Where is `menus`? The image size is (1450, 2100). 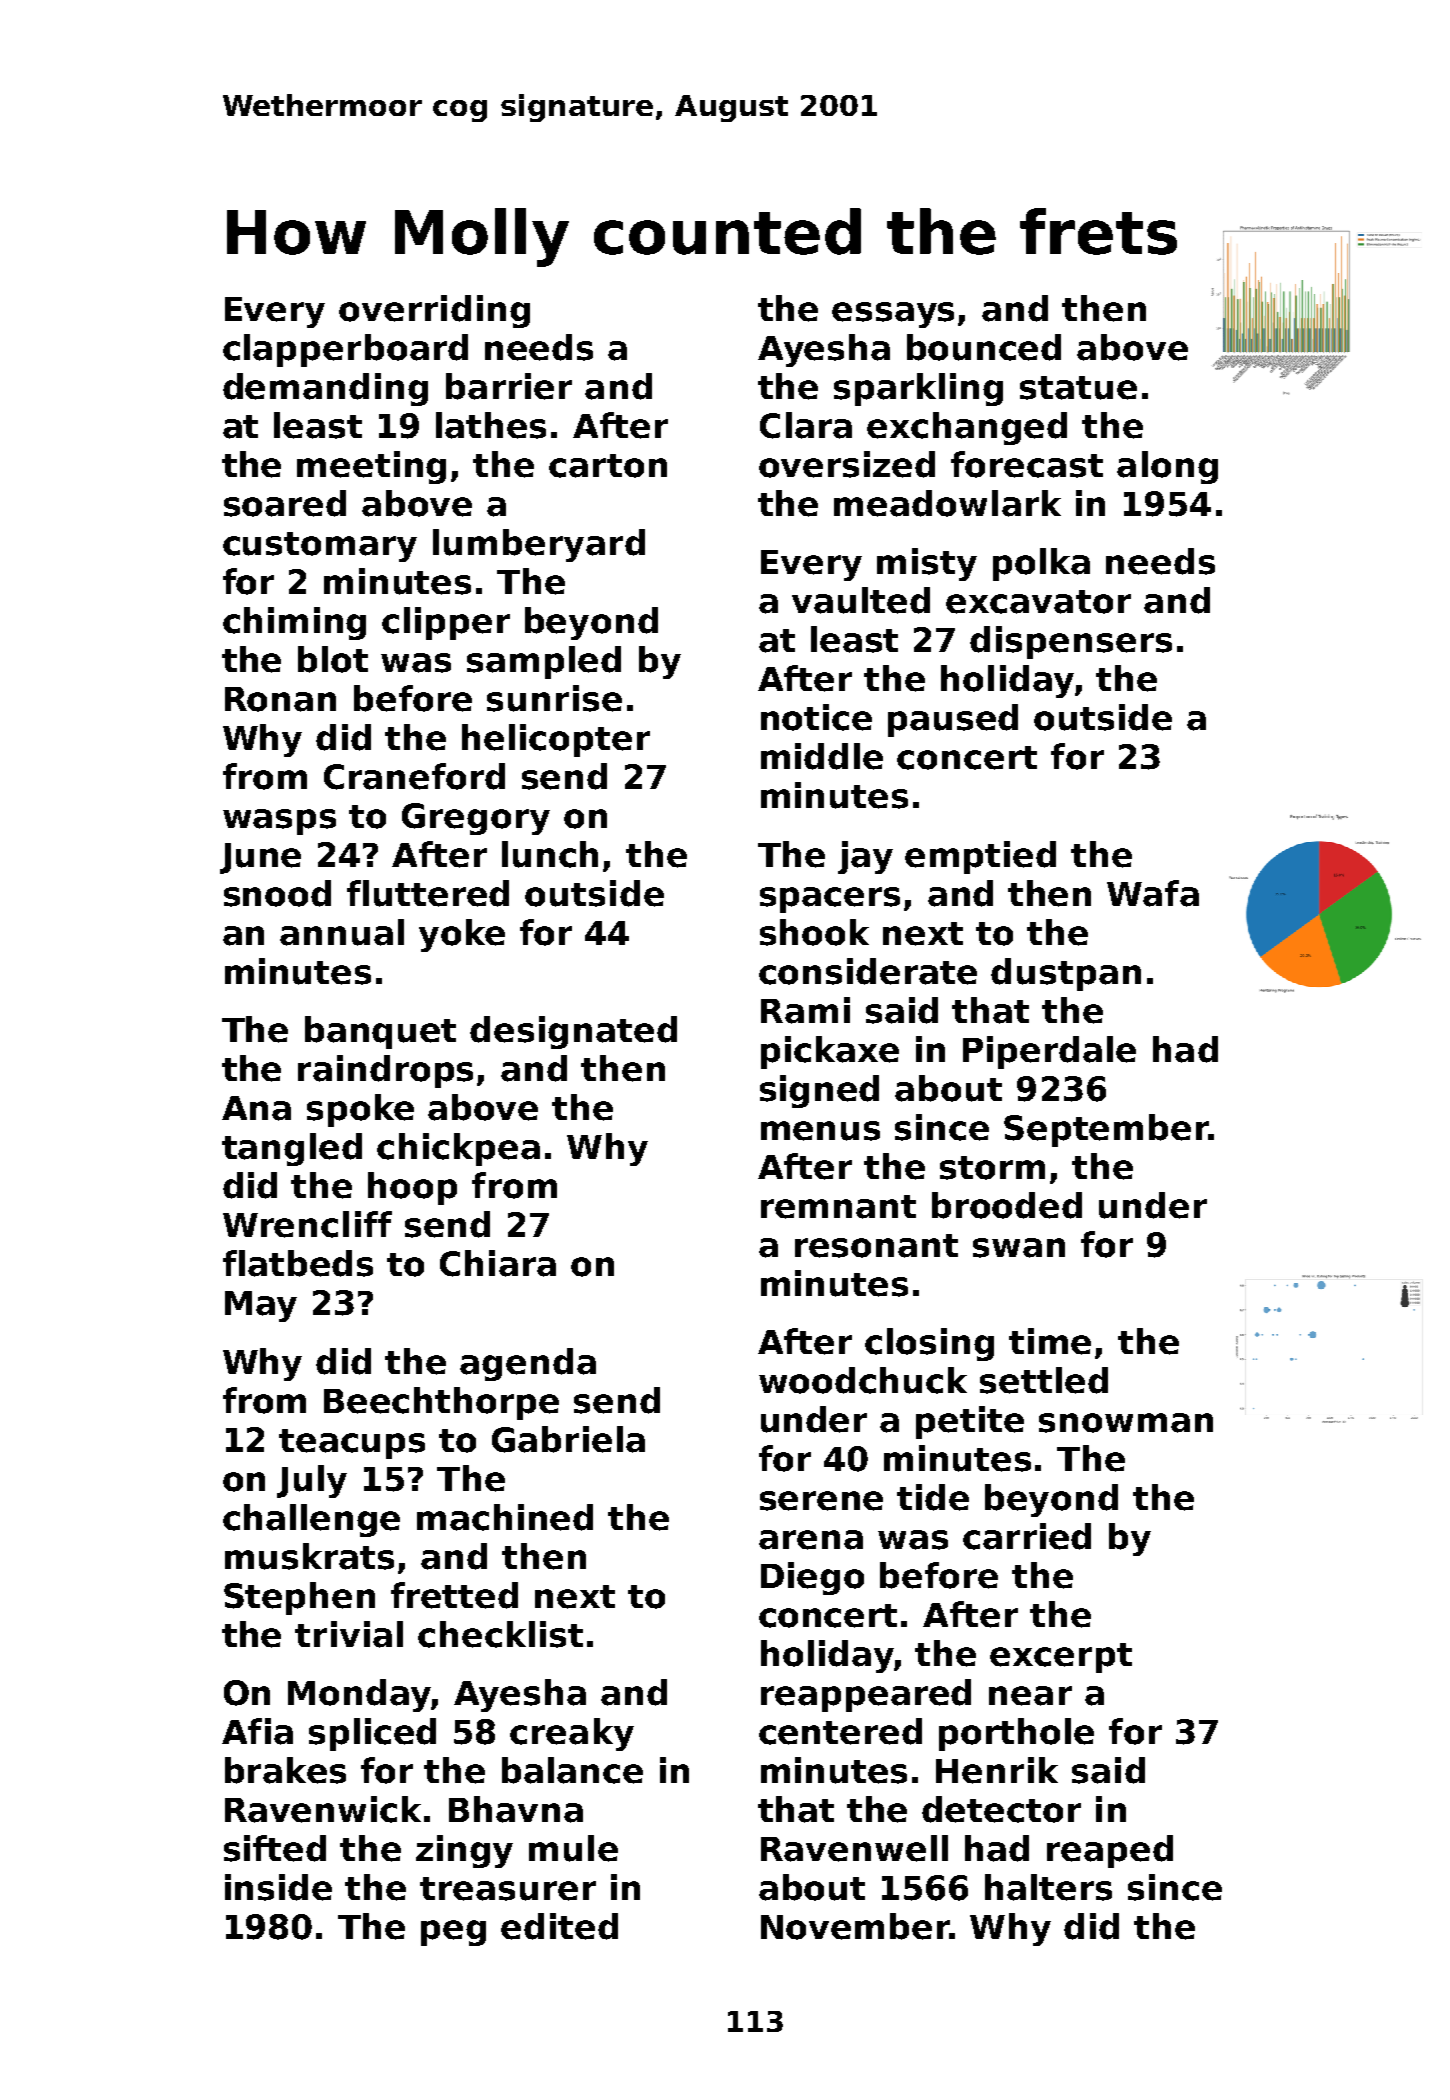 menus is located at coordinates (820, 1131).
